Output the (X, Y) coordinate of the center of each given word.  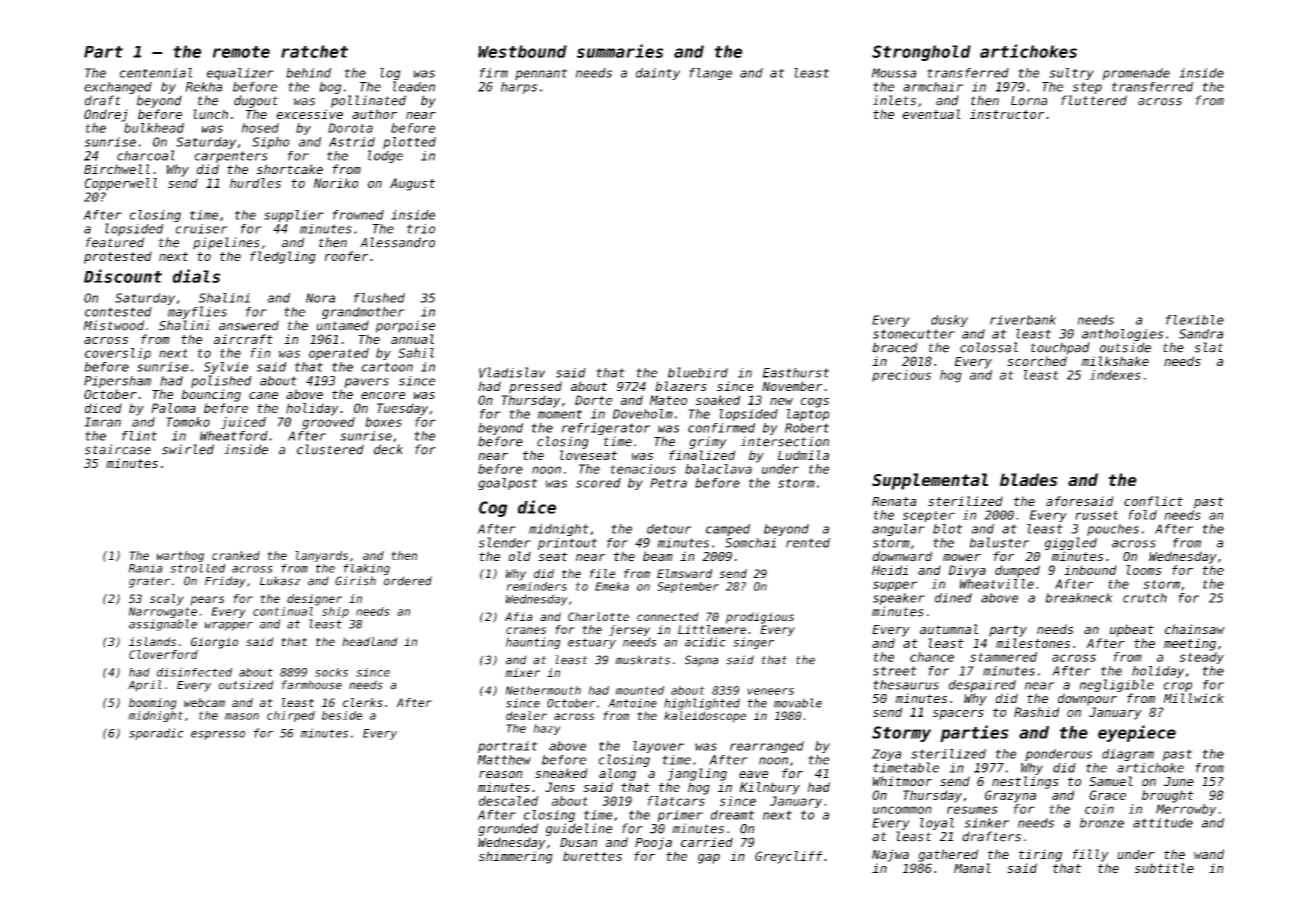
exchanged (118, 88)
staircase (118, 449)
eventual (931, 114)
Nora (320, 298)
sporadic (156, 734)
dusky (949, 321)
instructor (1007, 114)
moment (560, 414)
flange (710, 74)
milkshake (1115, 361)
